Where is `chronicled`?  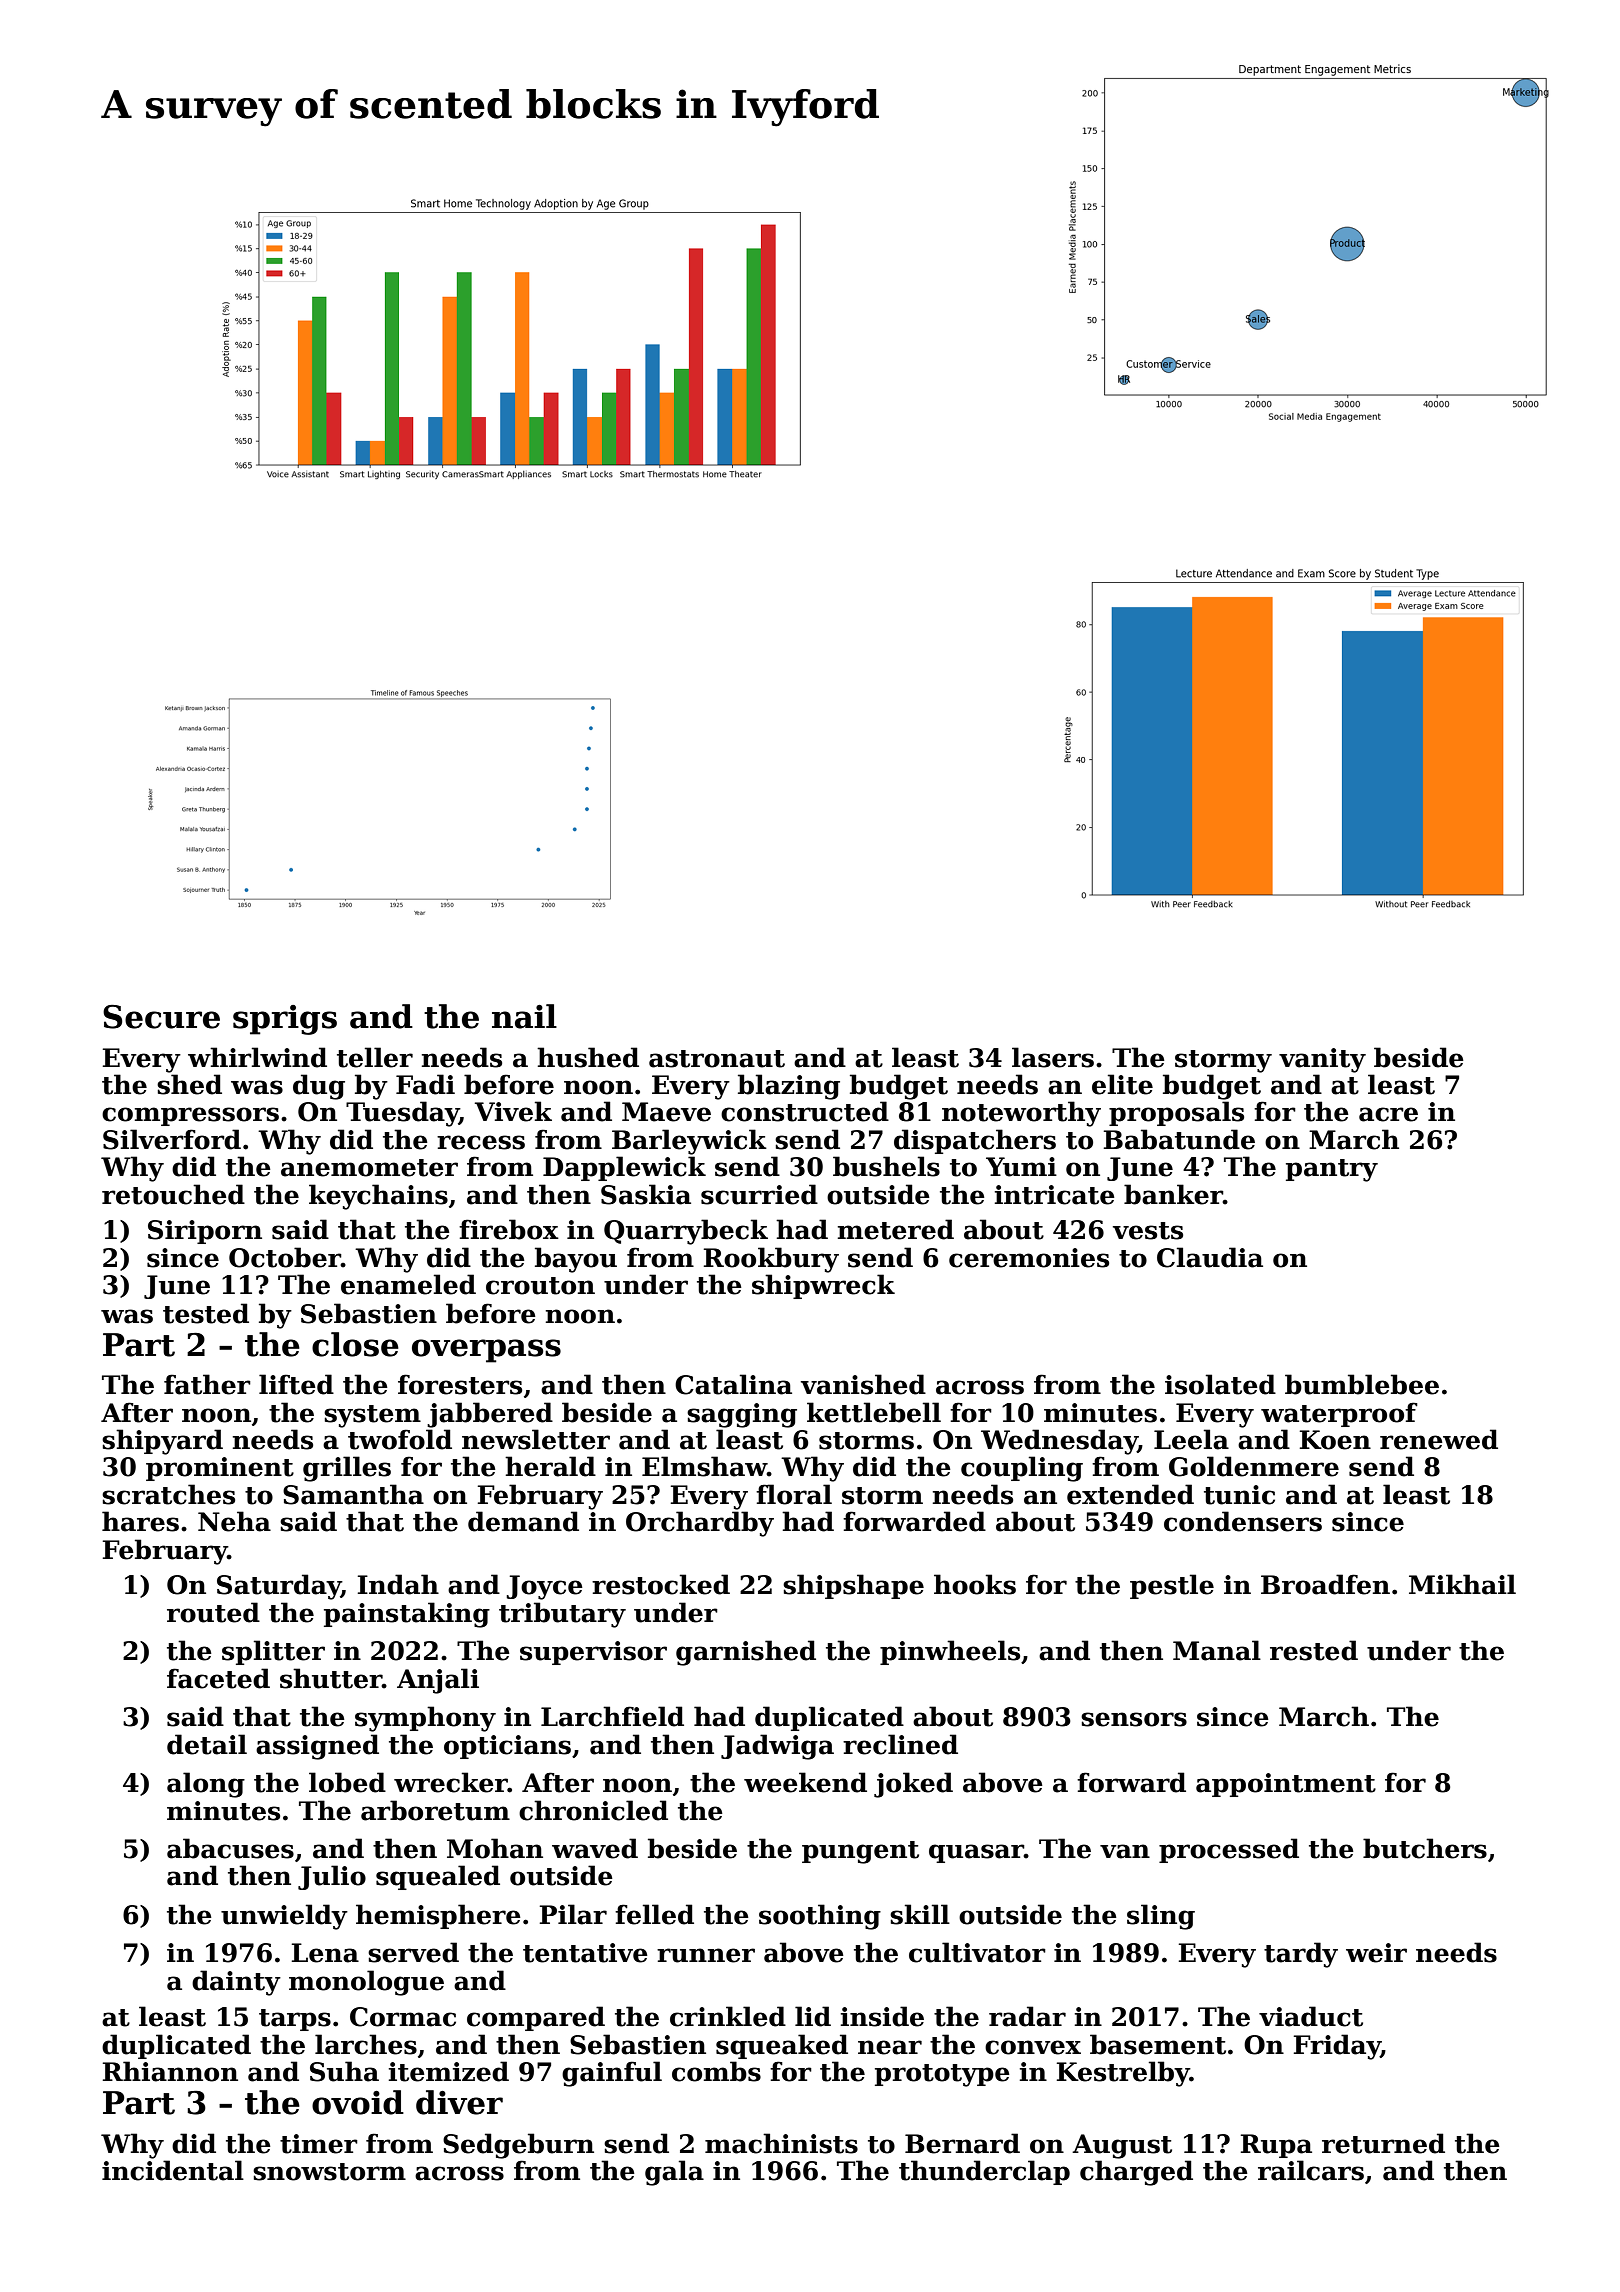
chronicled is located at coordinates (593, 1810).
